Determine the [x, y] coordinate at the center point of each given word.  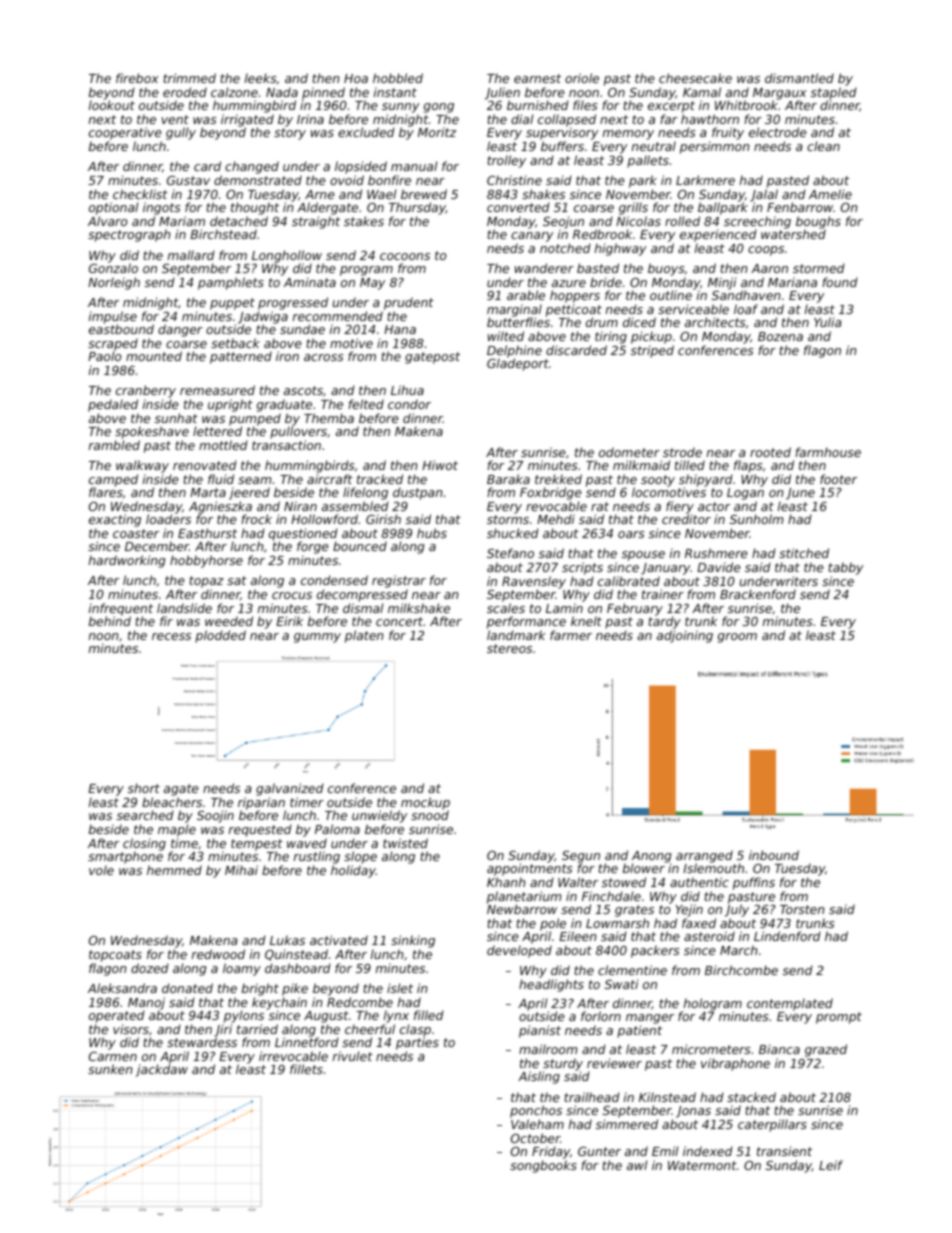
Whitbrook [746, 105]
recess [171, 636]
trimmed [189, 78]
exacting [115, 520]
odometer [629, 452]
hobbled [398, 78]
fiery [680, 508]
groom [737, 638]
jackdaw [162, 1071]
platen [364, 636]
